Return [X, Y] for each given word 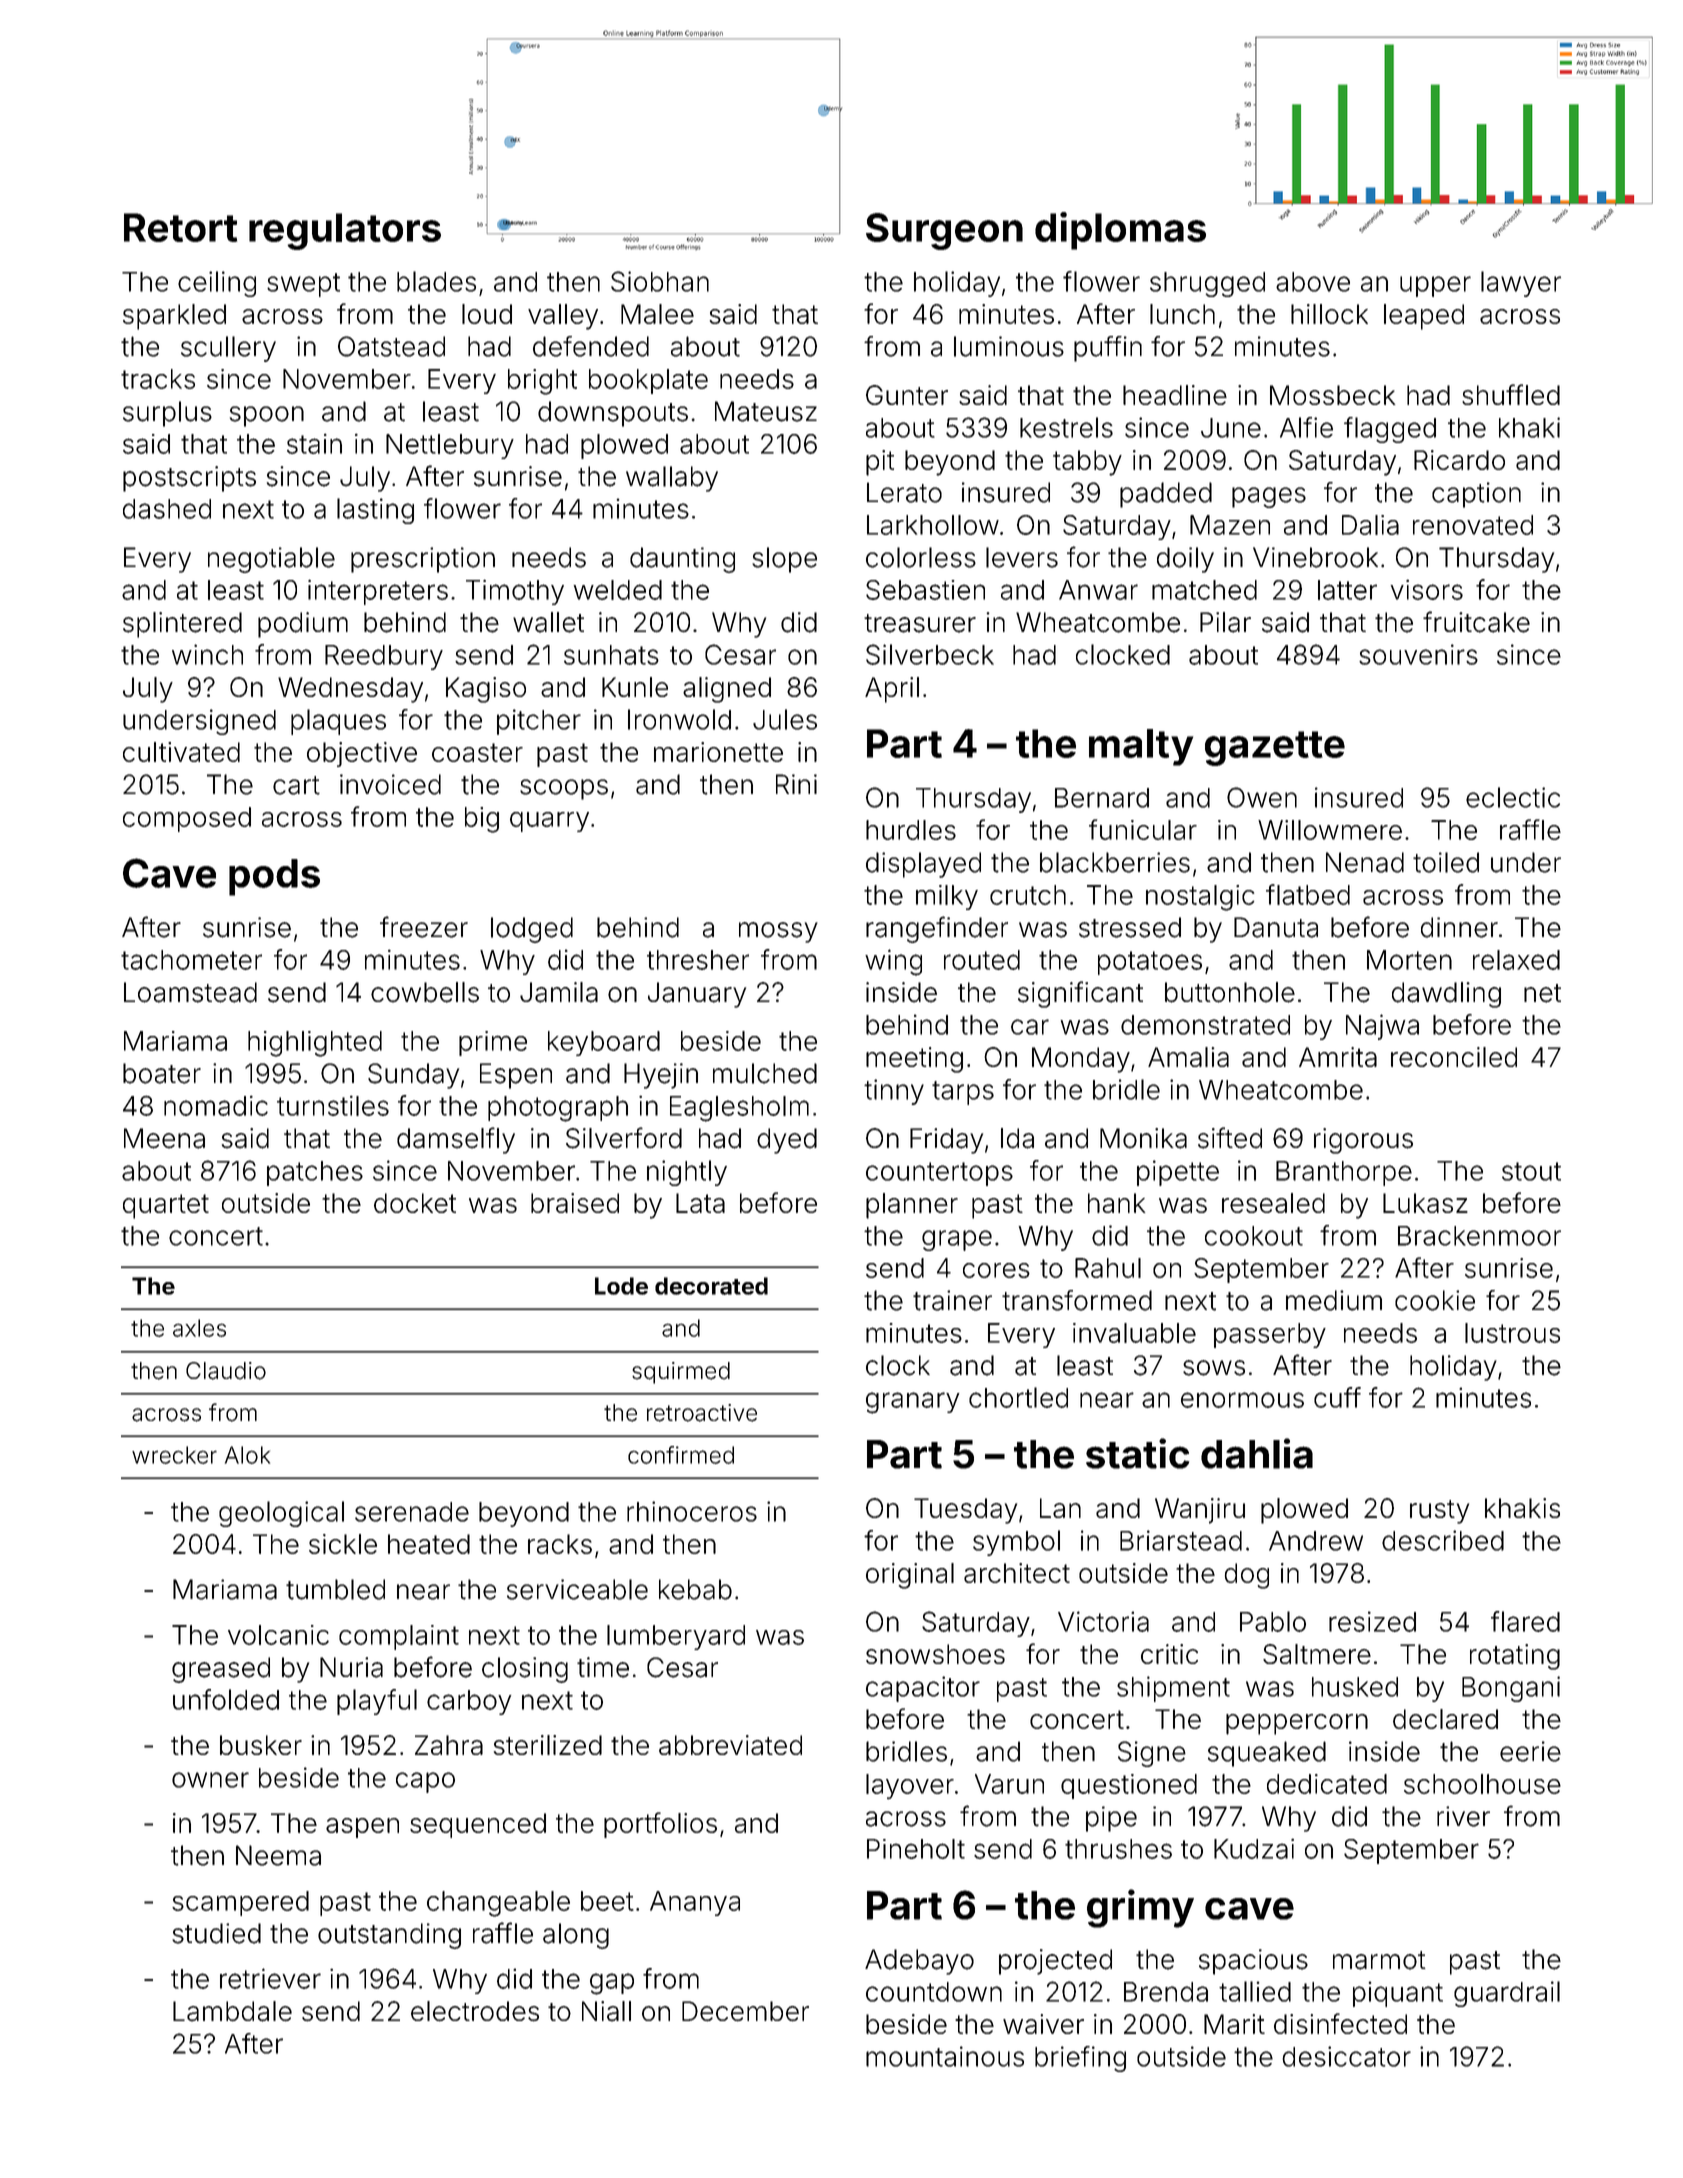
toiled [1446, 862]
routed [982, 960]
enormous [1242, 1400]
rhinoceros [692, 1511]
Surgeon [944, 231]
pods [274, 877]
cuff [1337, 1397]
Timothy [515, 592]
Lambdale [232, 2011]
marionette [718, 752]
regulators [345, 231]
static [1137, 1453]
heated [429, 1544]
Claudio [226, 1371]
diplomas [1120, 231]
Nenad [1365, 862]
